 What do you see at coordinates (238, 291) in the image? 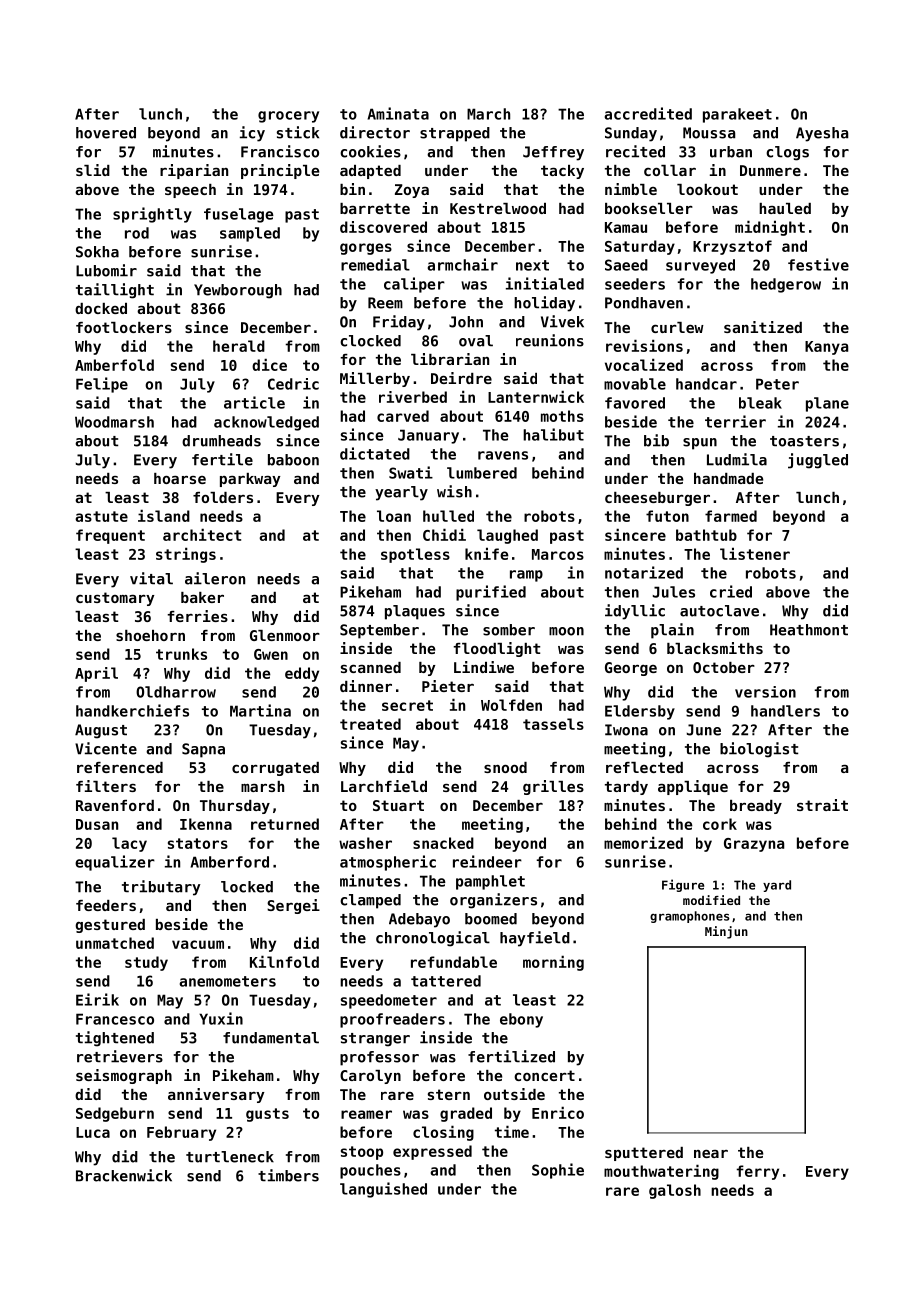
I see `Yewborough` at bounding box center [238, 291].
